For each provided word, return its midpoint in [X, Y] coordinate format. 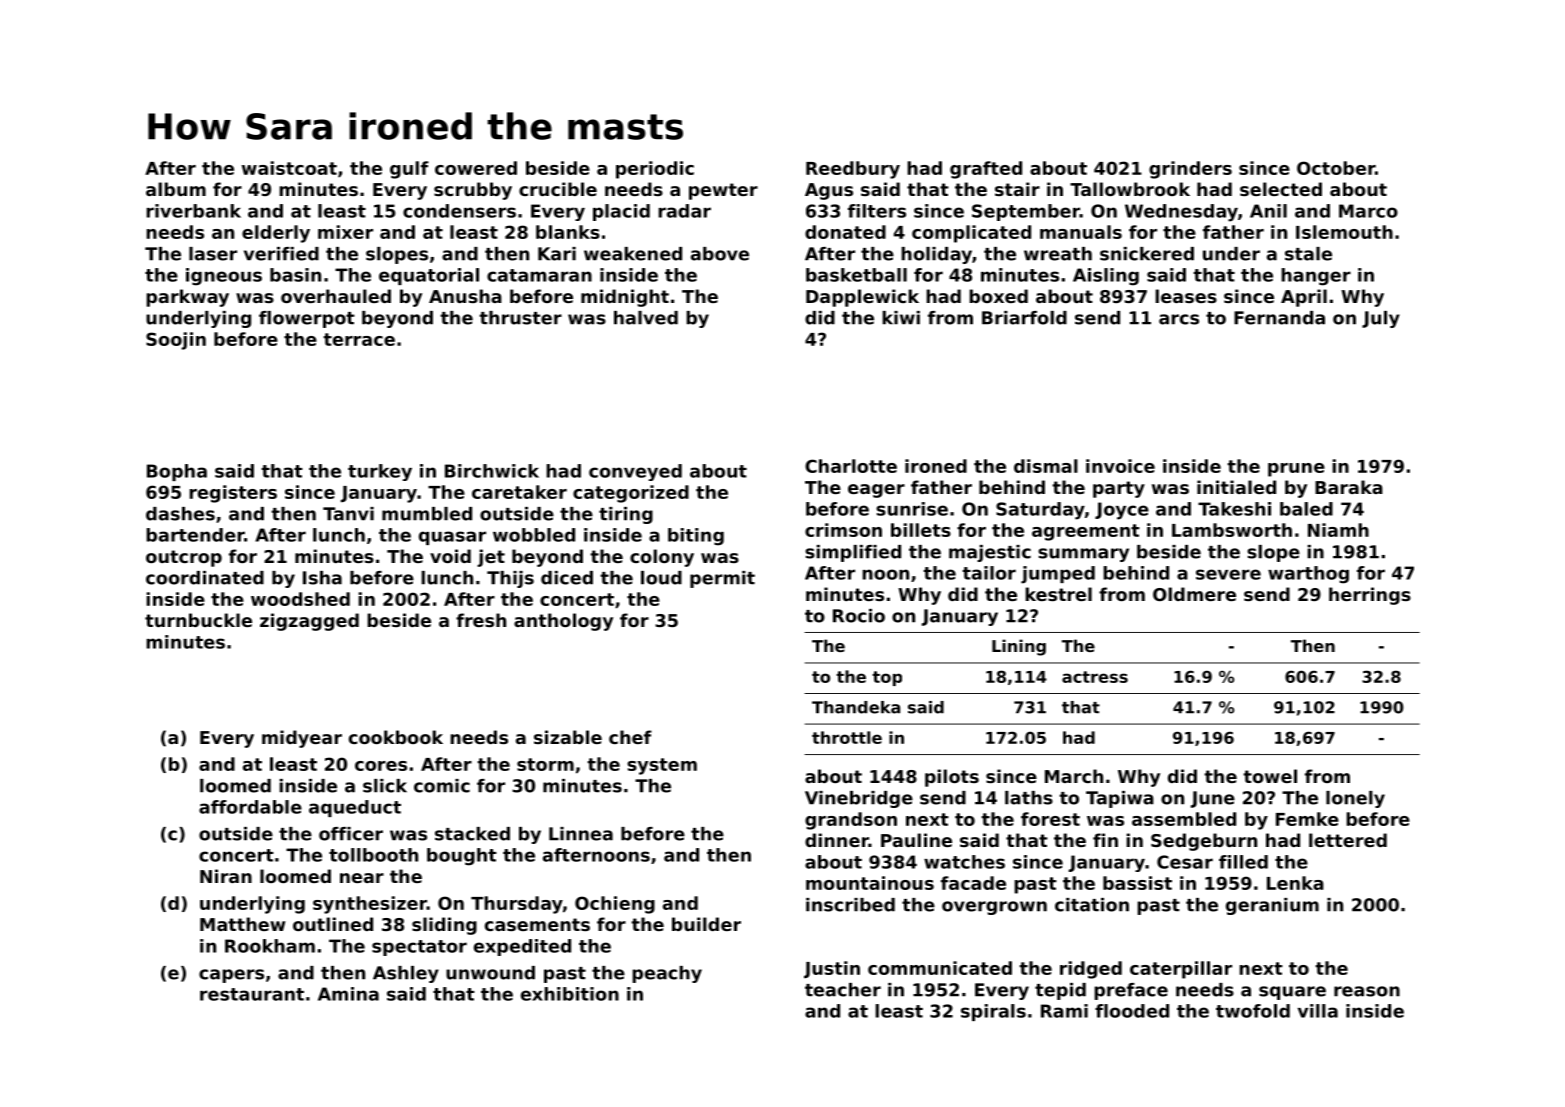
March [1074, 776]
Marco [1368, 211]
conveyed [635, 472]
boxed [998, 296]
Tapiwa [1120, 799]
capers [231, 976]
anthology [563, 622]
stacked [472, 834]
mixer [345, 232]
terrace [359, 339]
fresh [481, 620]
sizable [568, 737]
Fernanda [1279, 318]
